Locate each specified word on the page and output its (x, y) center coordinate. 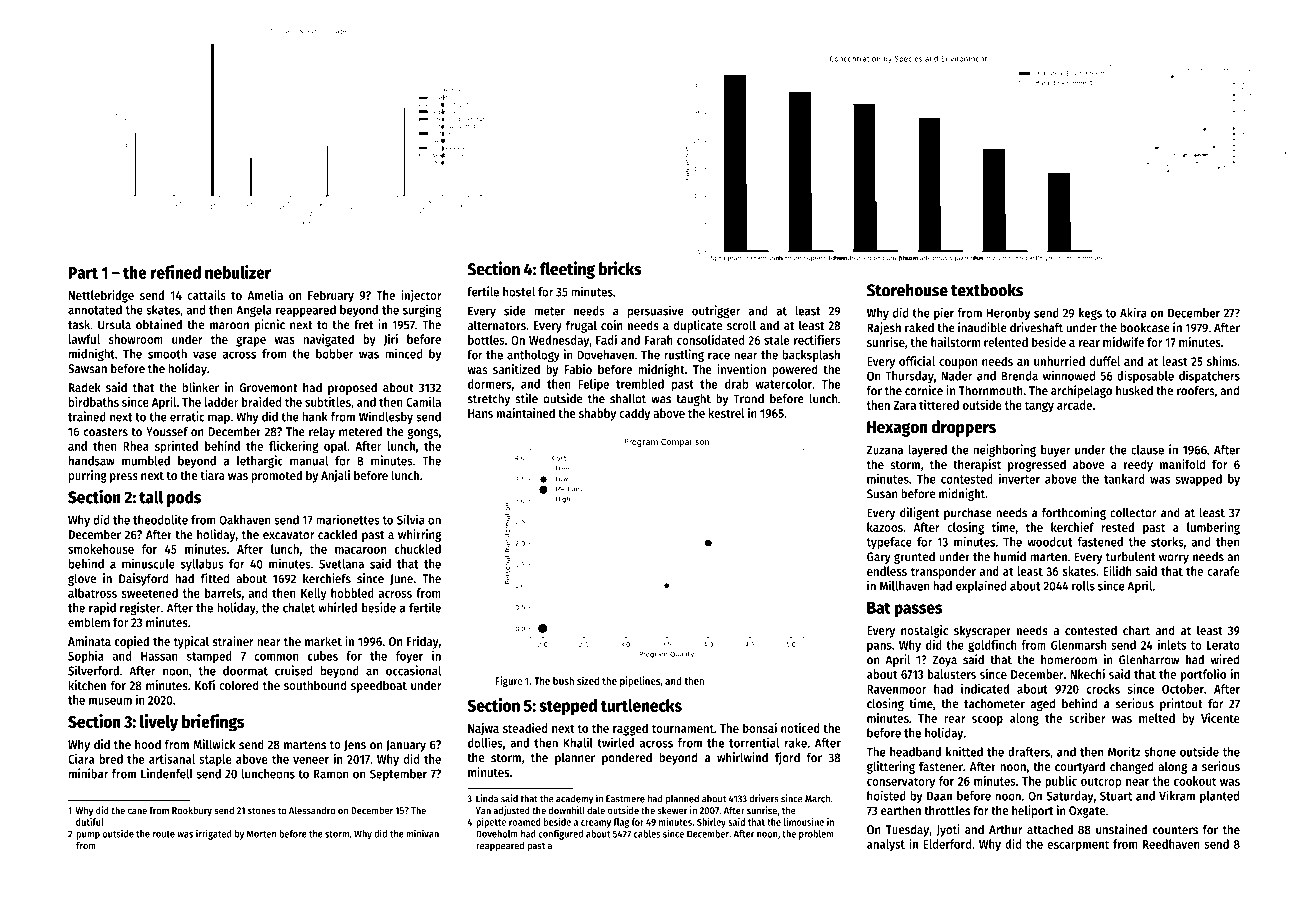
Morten (261, 834)
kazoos (885, 527)
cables (647, 834)
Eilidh (1117, 571)
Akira (1133, 312)
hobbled (352, 593)
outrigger (716, 311)
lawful (84, 339)
